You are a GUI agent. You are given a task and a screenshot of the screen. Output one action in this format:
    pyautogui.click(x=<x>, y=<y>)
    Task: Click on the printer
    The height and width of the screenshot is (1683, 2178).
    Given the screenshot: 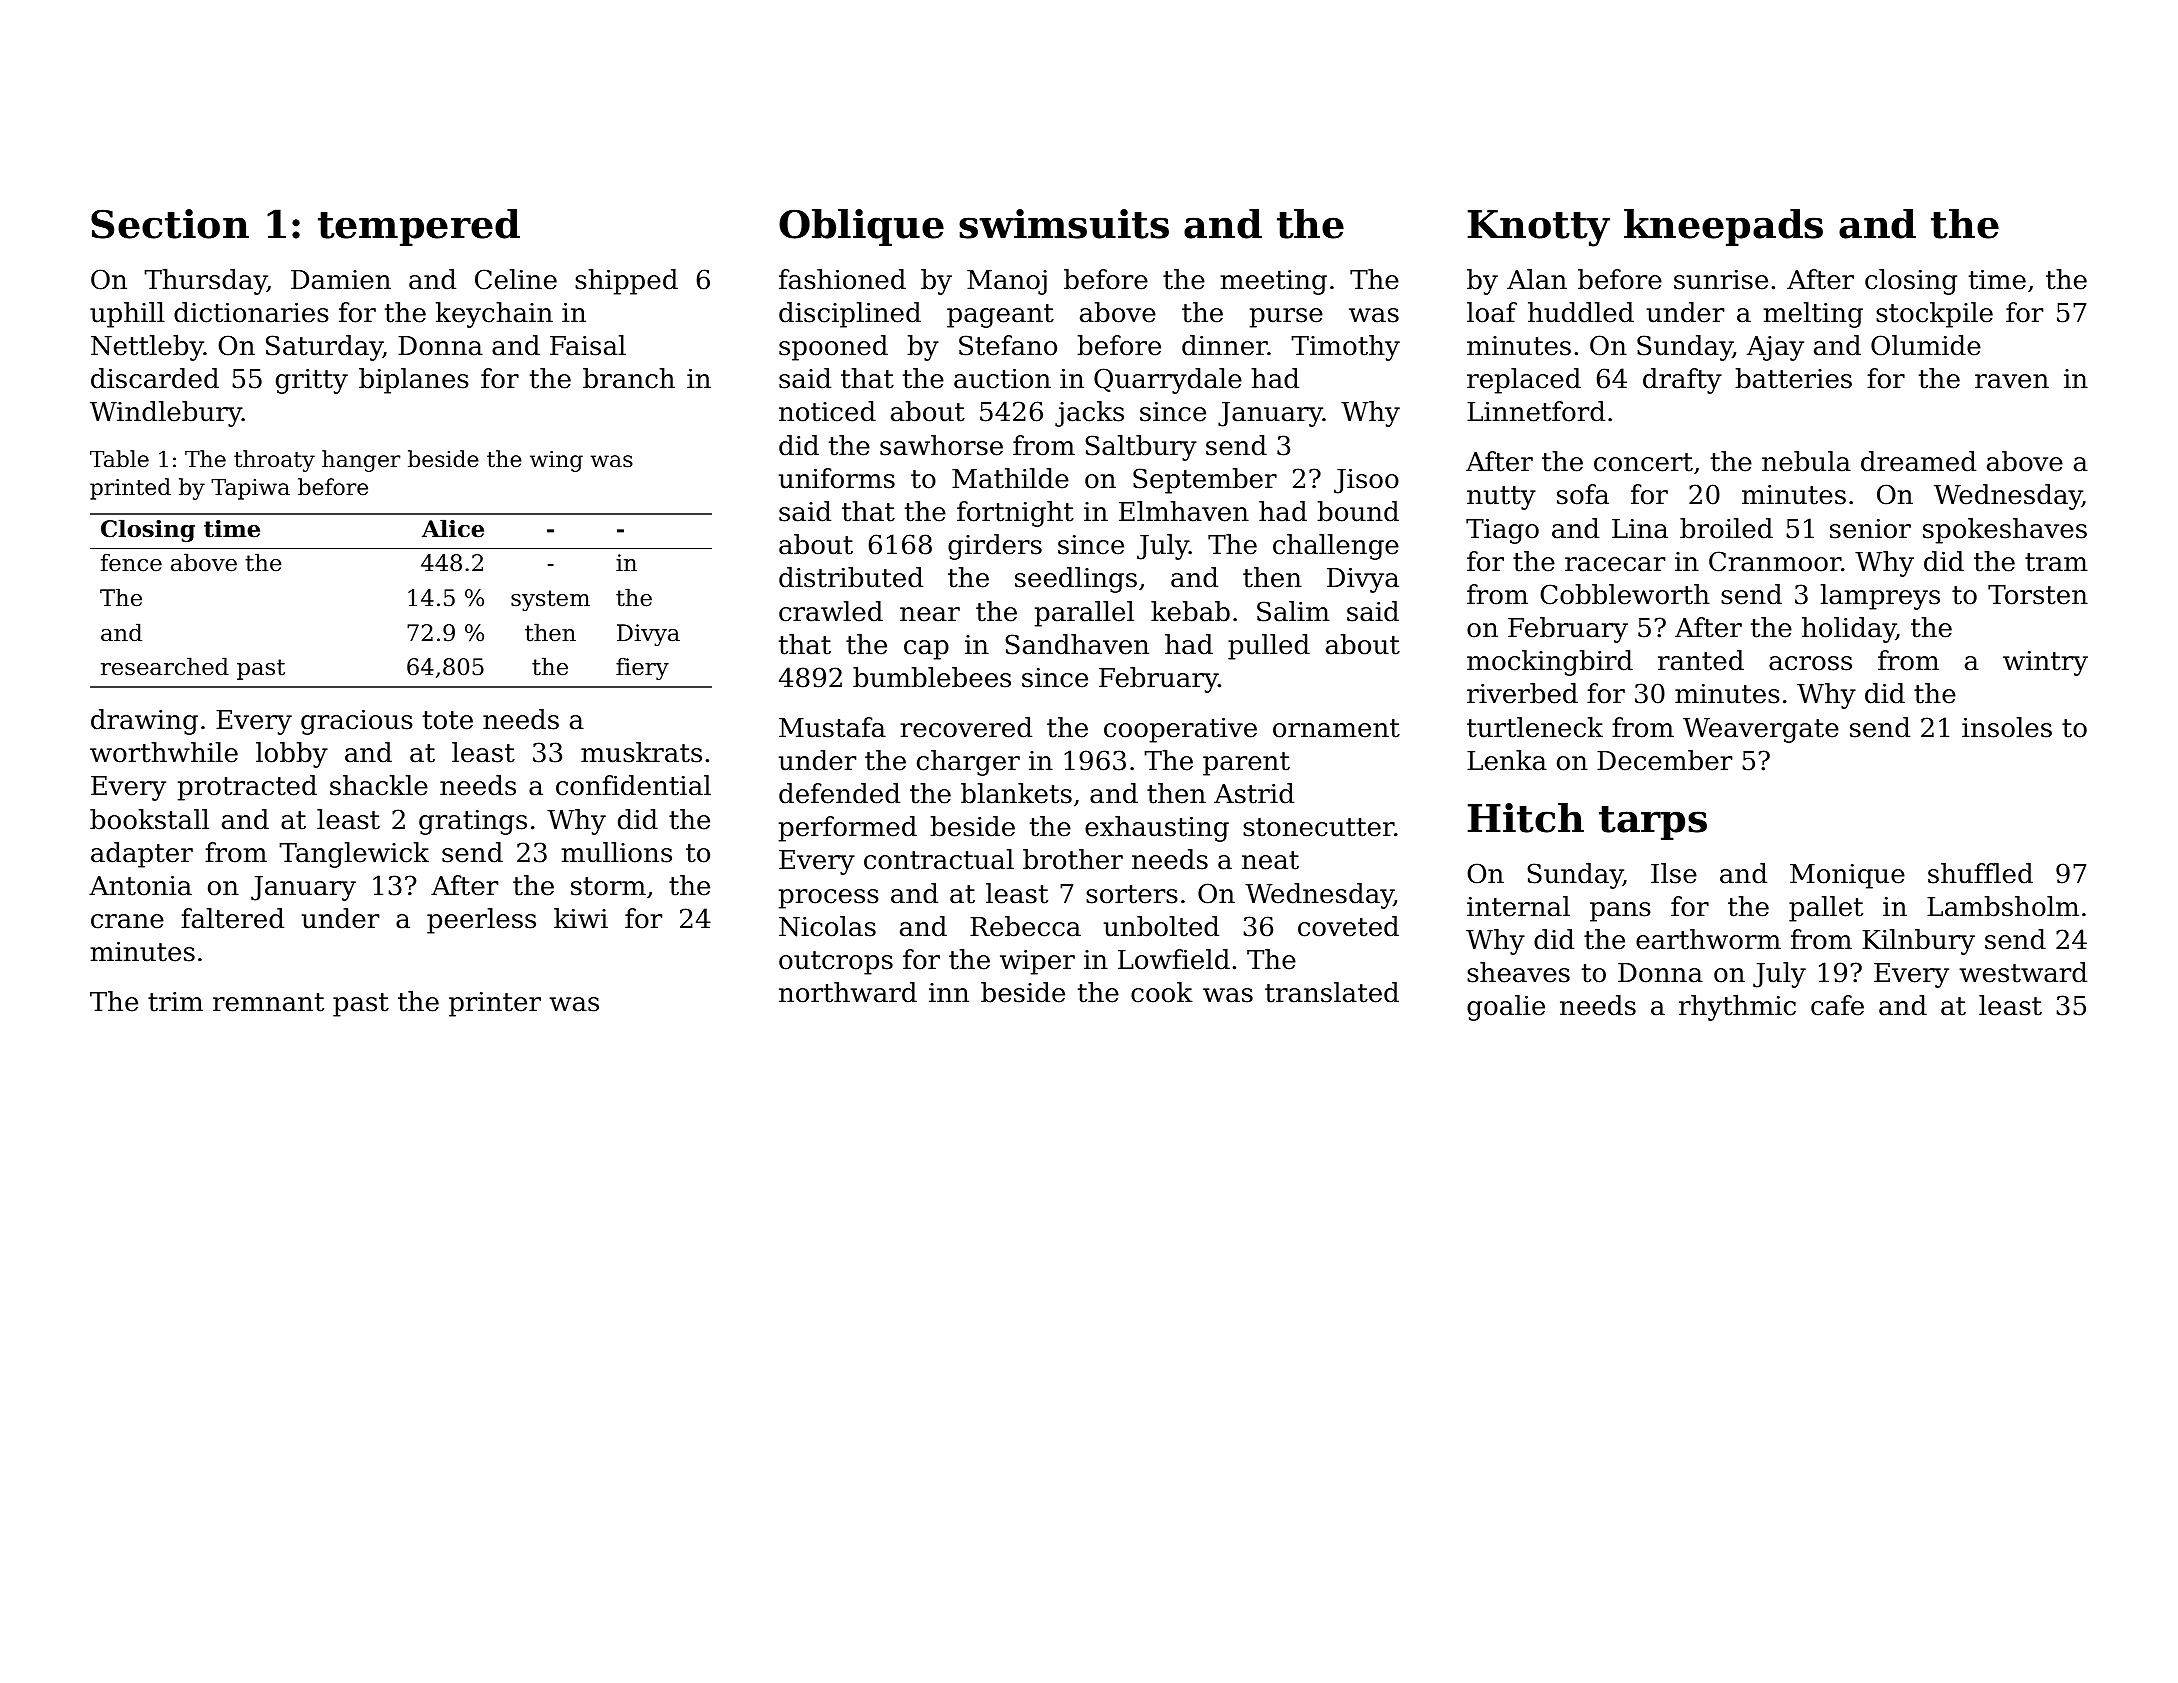 What is the action you would take?
    pyautogui.click(x=495, y=1004)
